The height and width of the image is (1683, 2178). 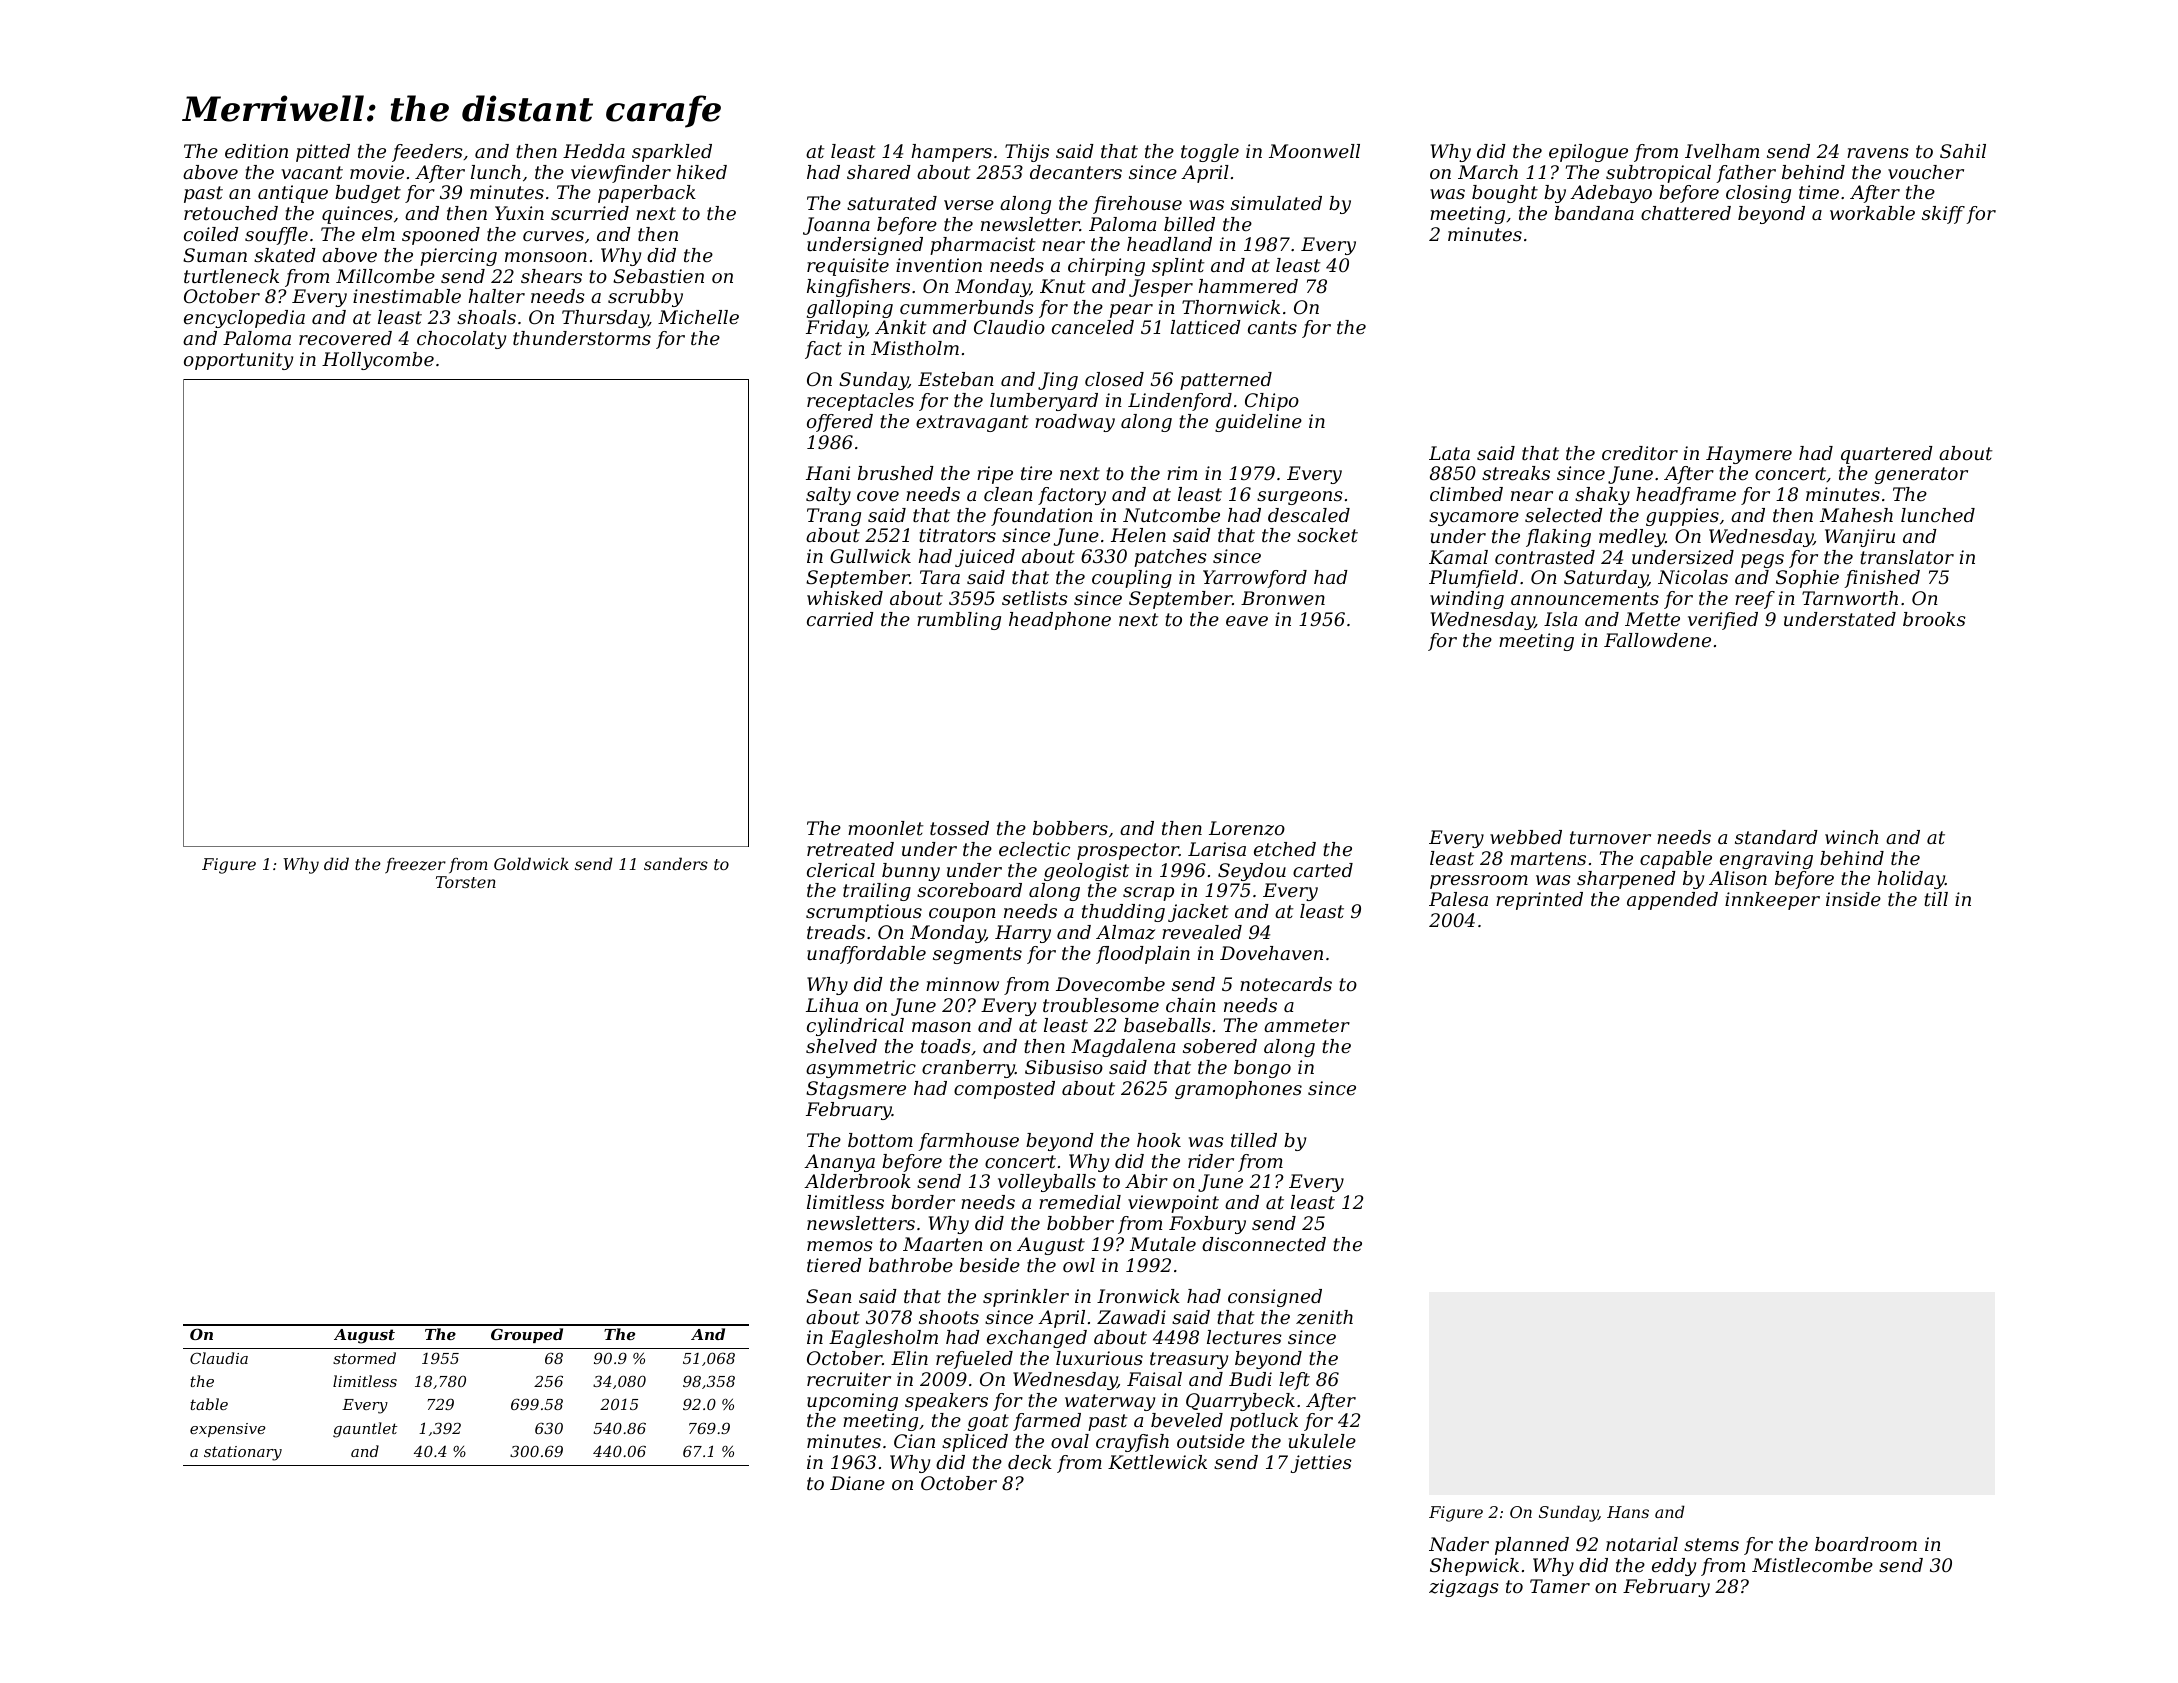 I want to click on etched, so click(x=1285, y=849).
